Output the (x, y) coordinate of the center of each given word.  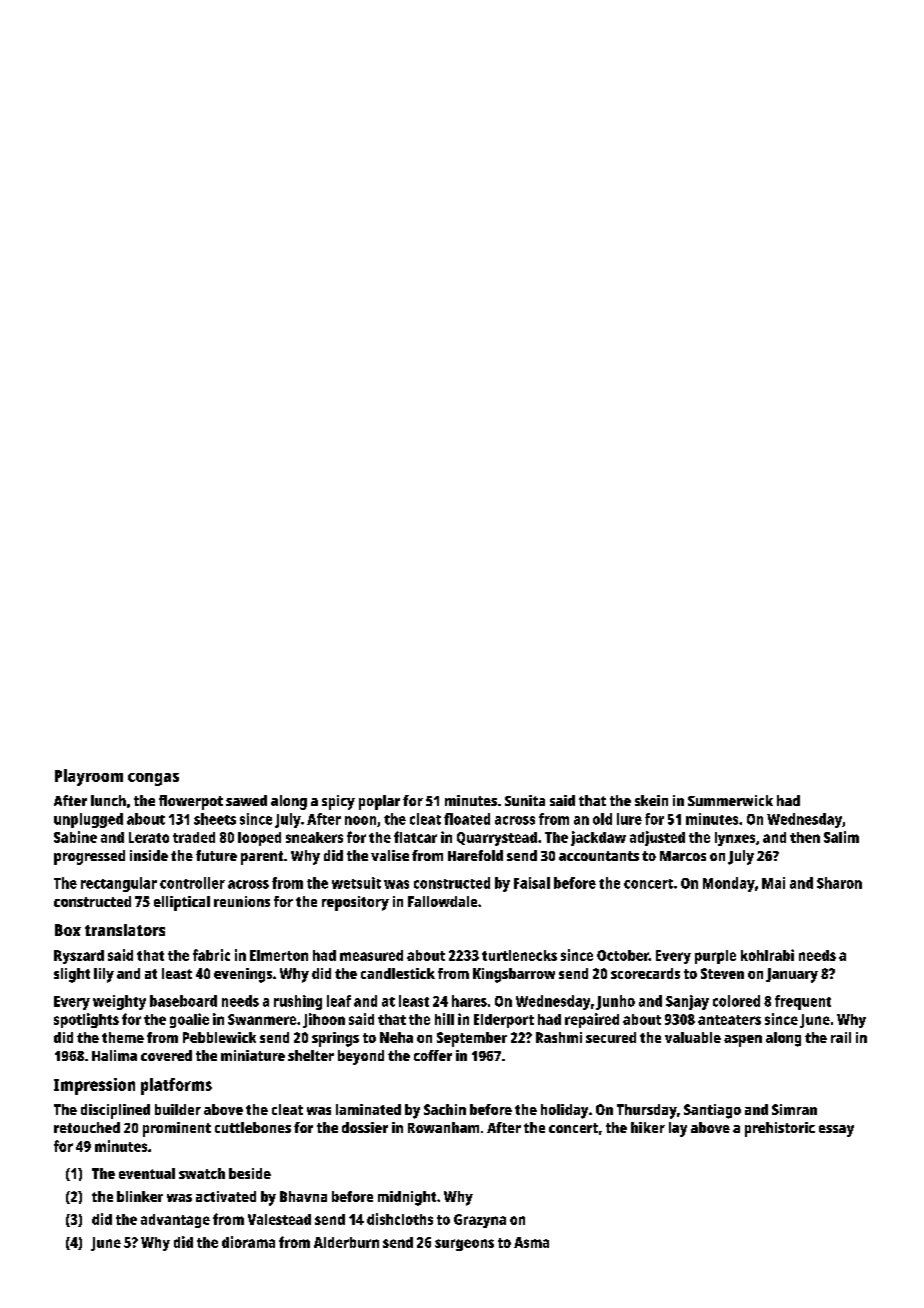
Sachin (445, 1109)
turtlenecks (519, 955)
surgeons (464, 1245)
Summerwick (730, 800)
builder (178, 1109)
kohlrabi (767, 955)
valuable (693, 1037)
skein (651, 800)
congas (153, 779)
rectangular (119, 884)
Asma (531, 1242)
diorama (248, 1242)
